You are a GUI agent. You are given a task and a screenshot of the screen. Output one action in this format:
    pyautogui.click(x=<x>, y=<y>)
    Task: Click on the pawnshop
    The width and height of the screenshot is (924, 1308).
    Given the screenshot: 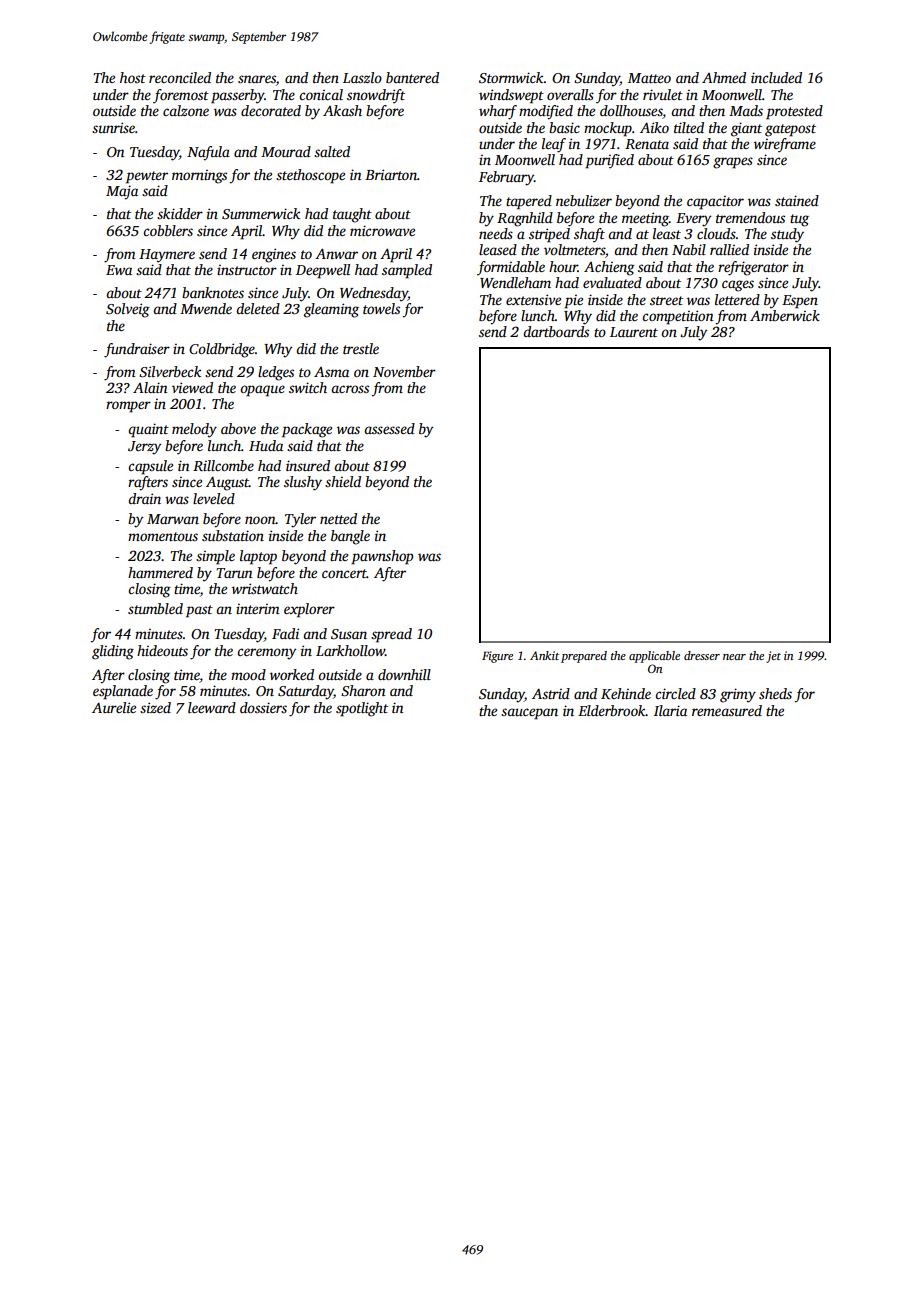 What is the action you would take?
    pyautogui.click(x=382, y=557)
